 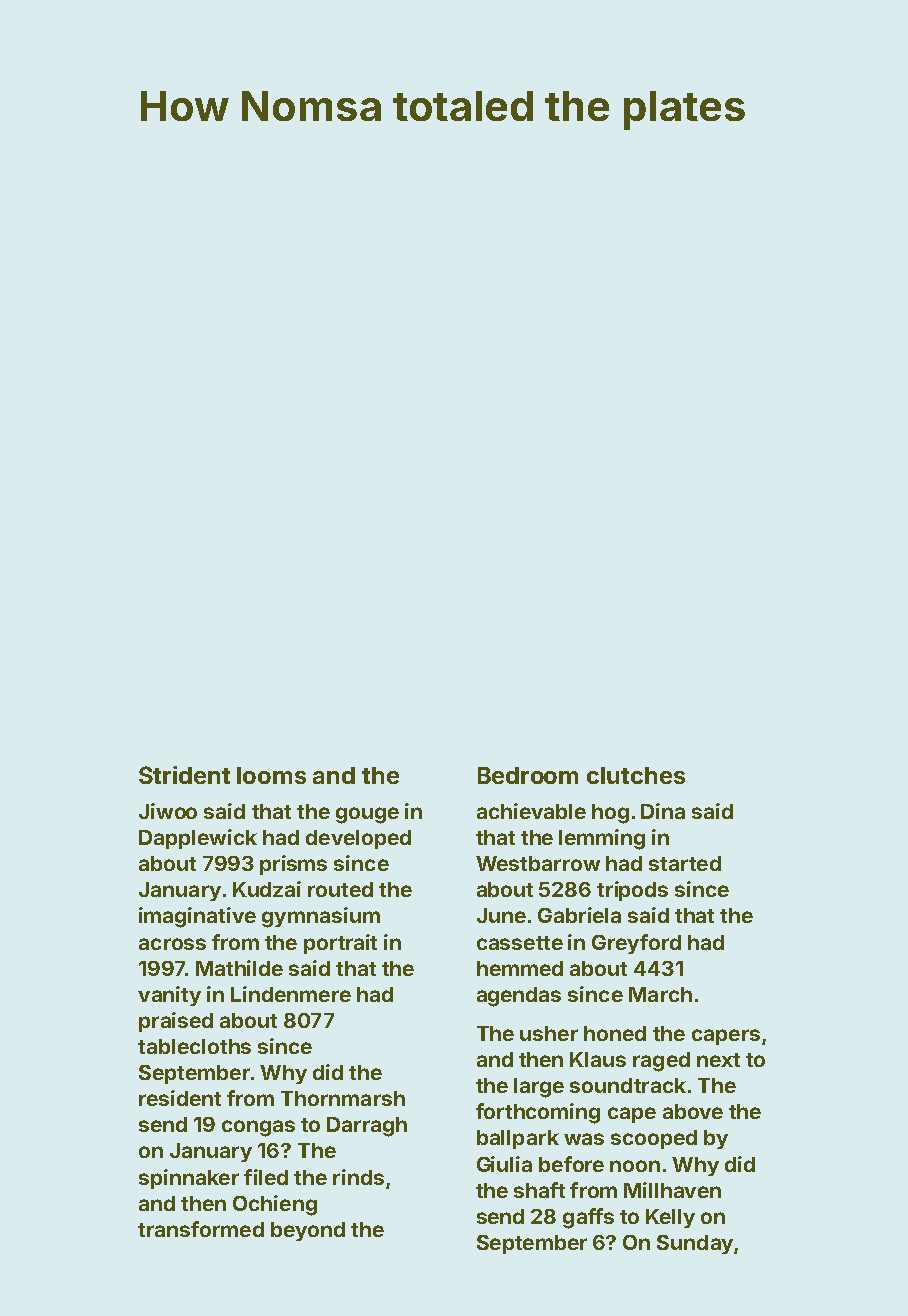 What do you see at coordinates (258, 1128) in the page?
I see `congas` at bounding box center [258, 1128].
